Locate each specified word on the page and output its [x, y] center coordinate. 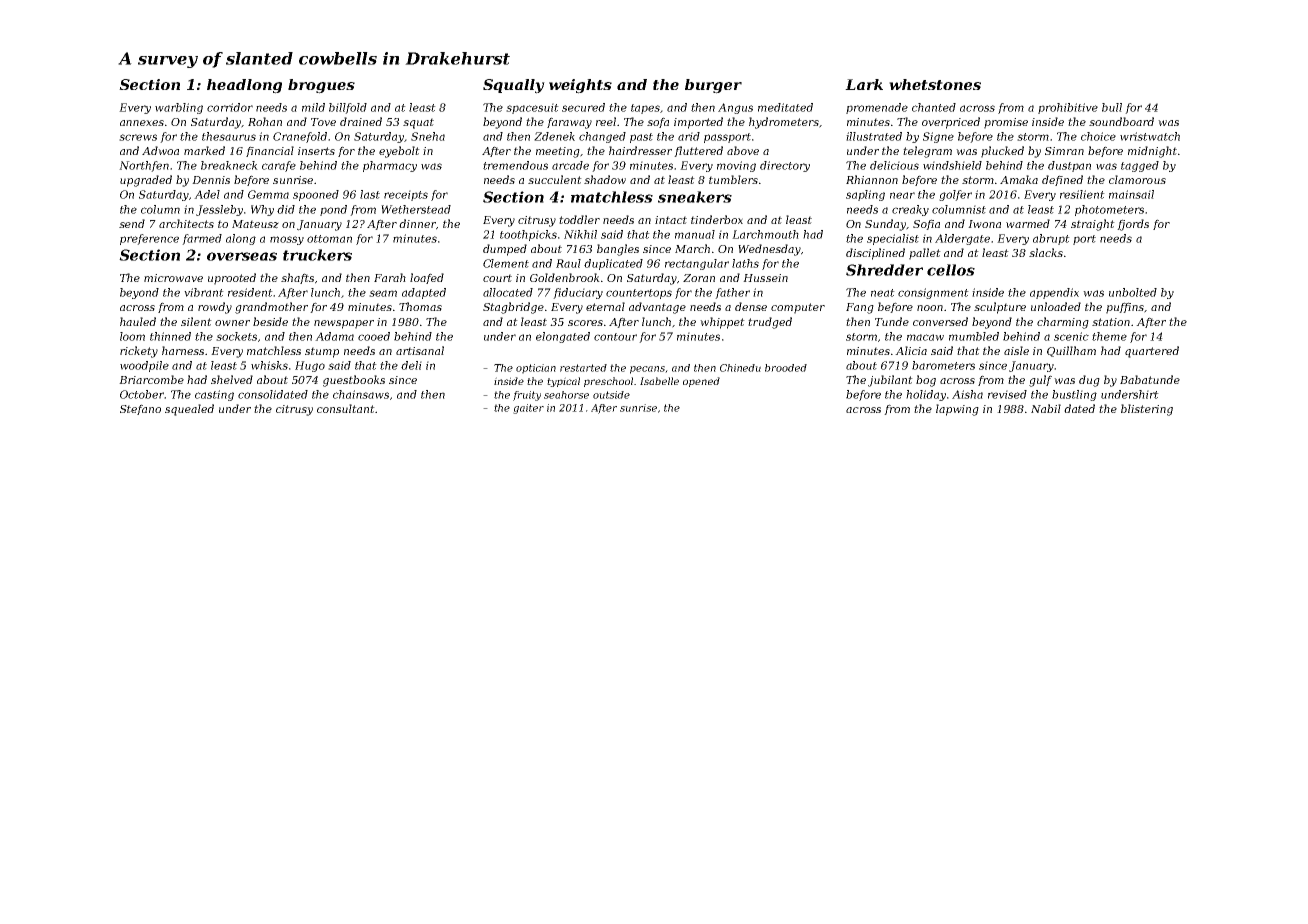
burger [713, 86]
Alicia [911, 350]
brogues [321, 86]
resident [250, 292]
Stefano [140, 409]
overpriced [951, 123]
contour [615, 337]
